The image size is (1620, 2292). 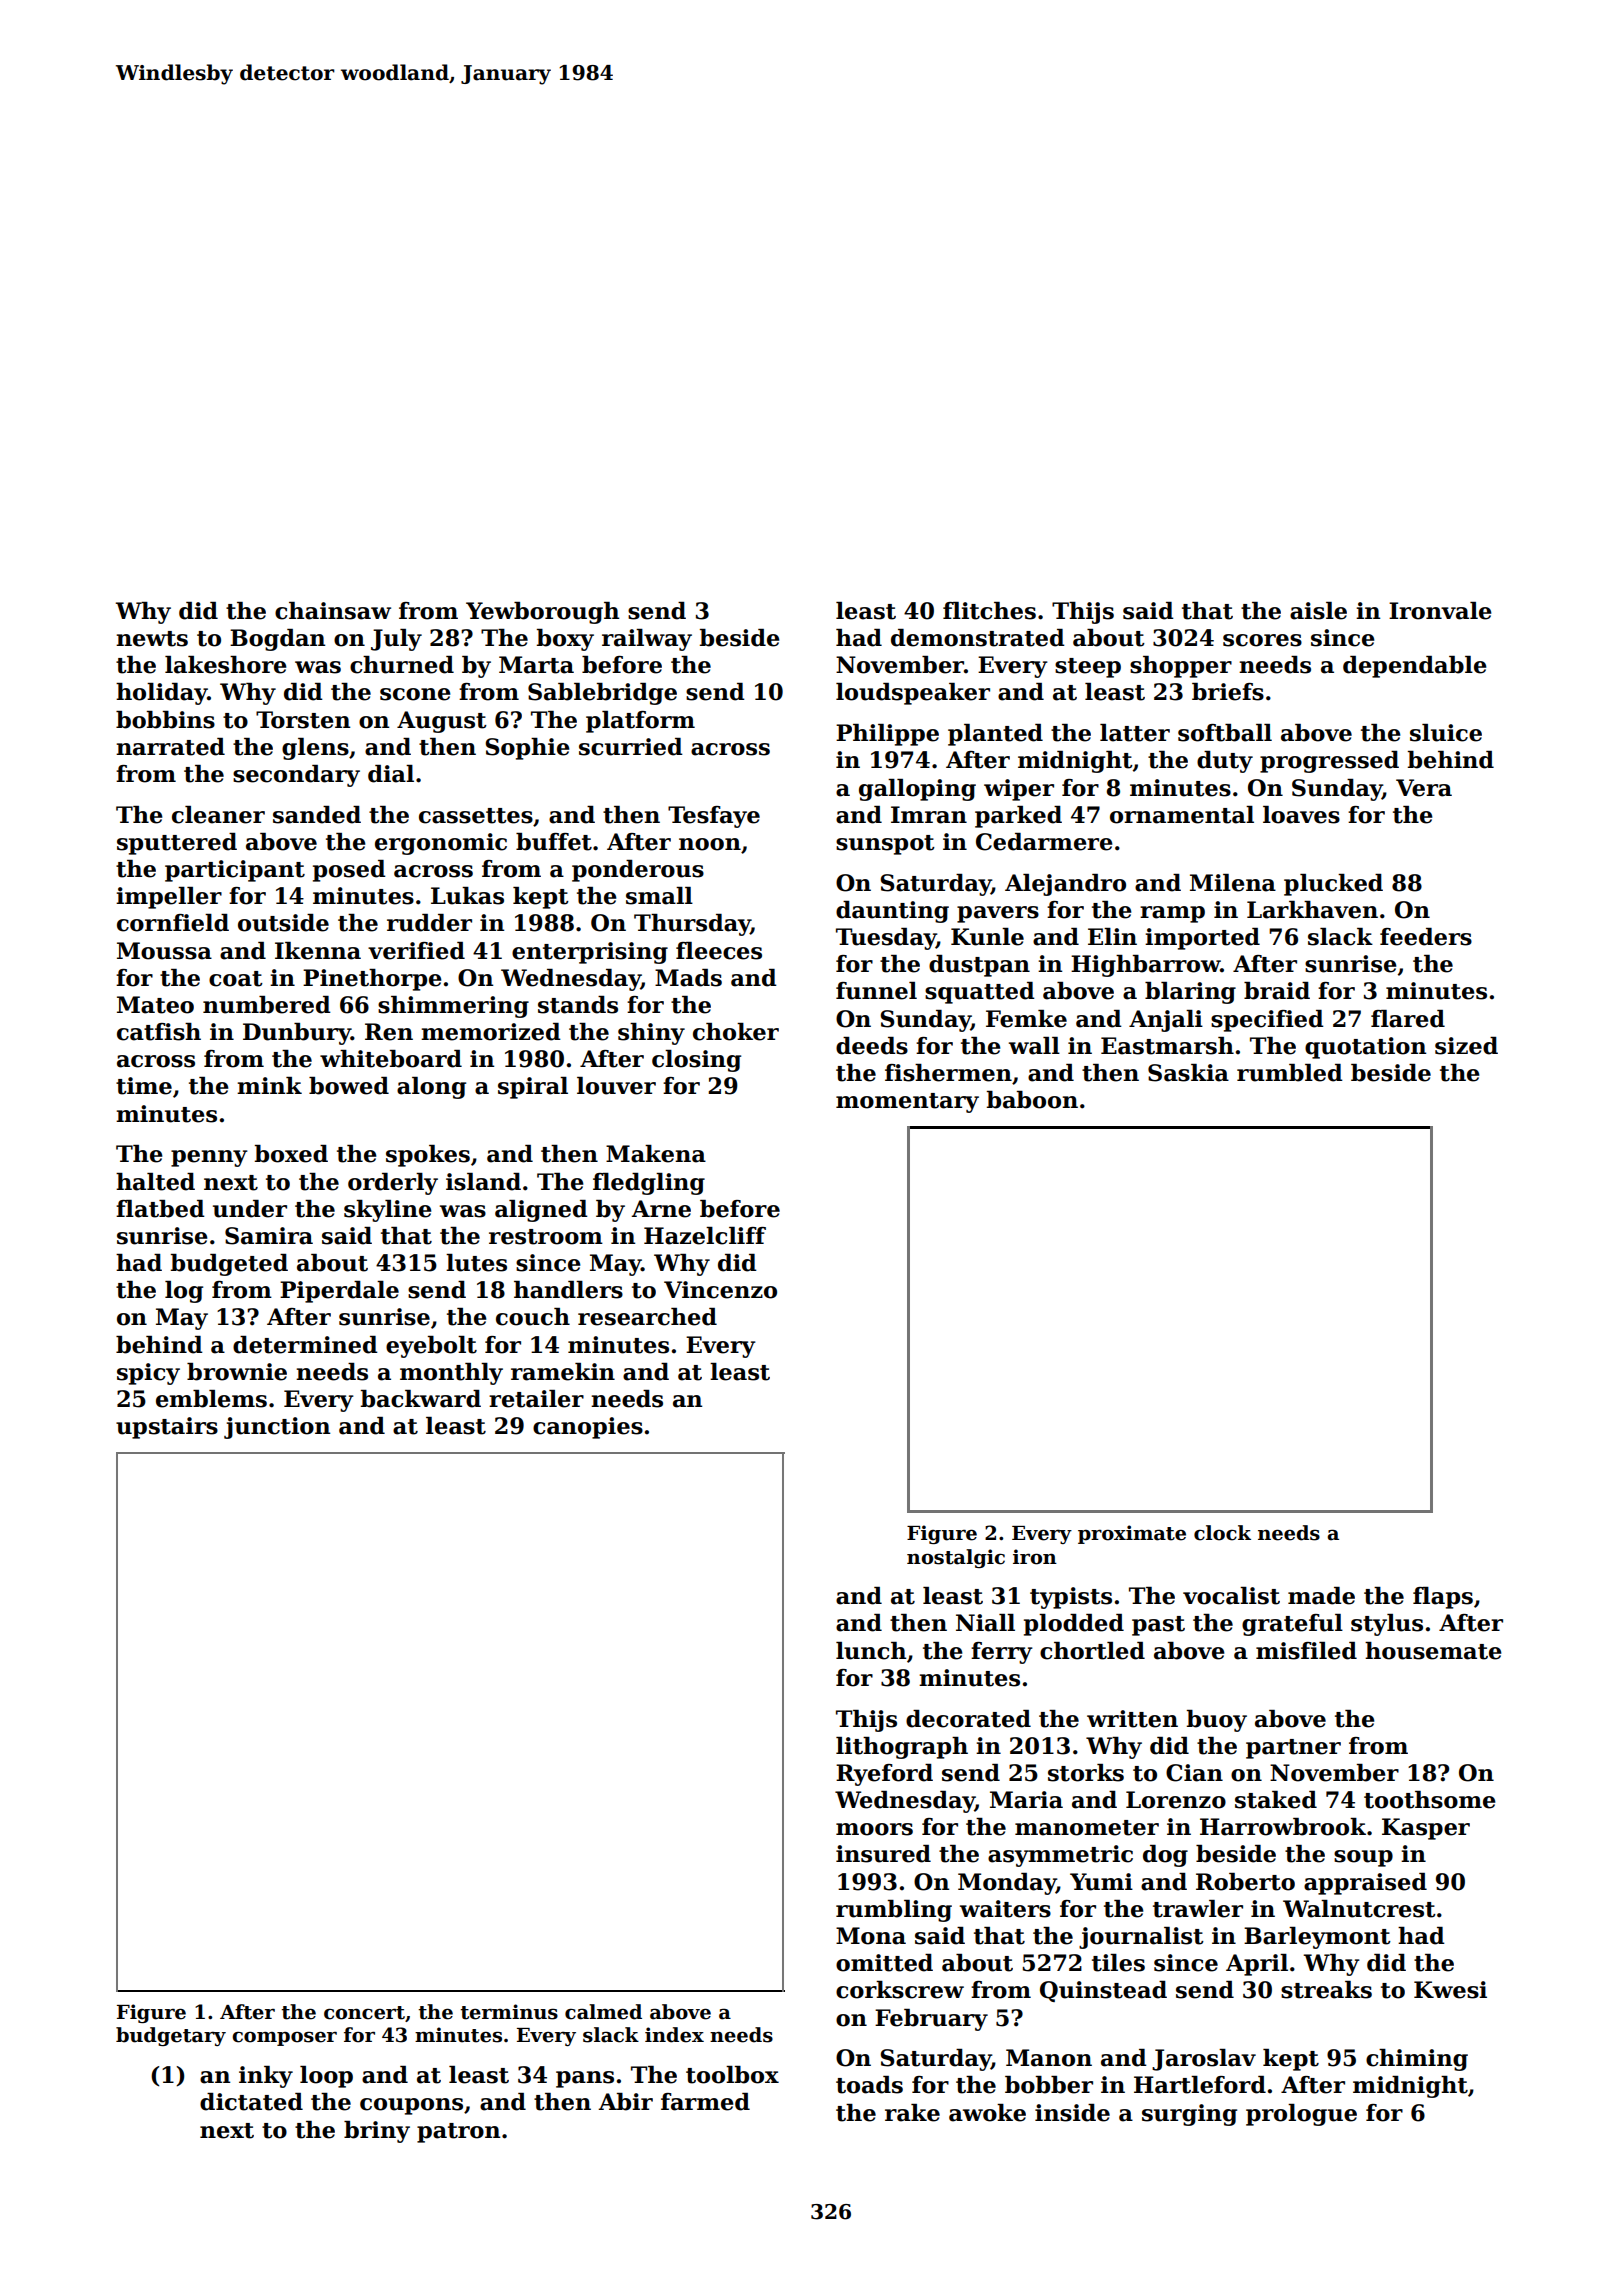 I want to click on fishermen, so click(x=948, y=1073).
